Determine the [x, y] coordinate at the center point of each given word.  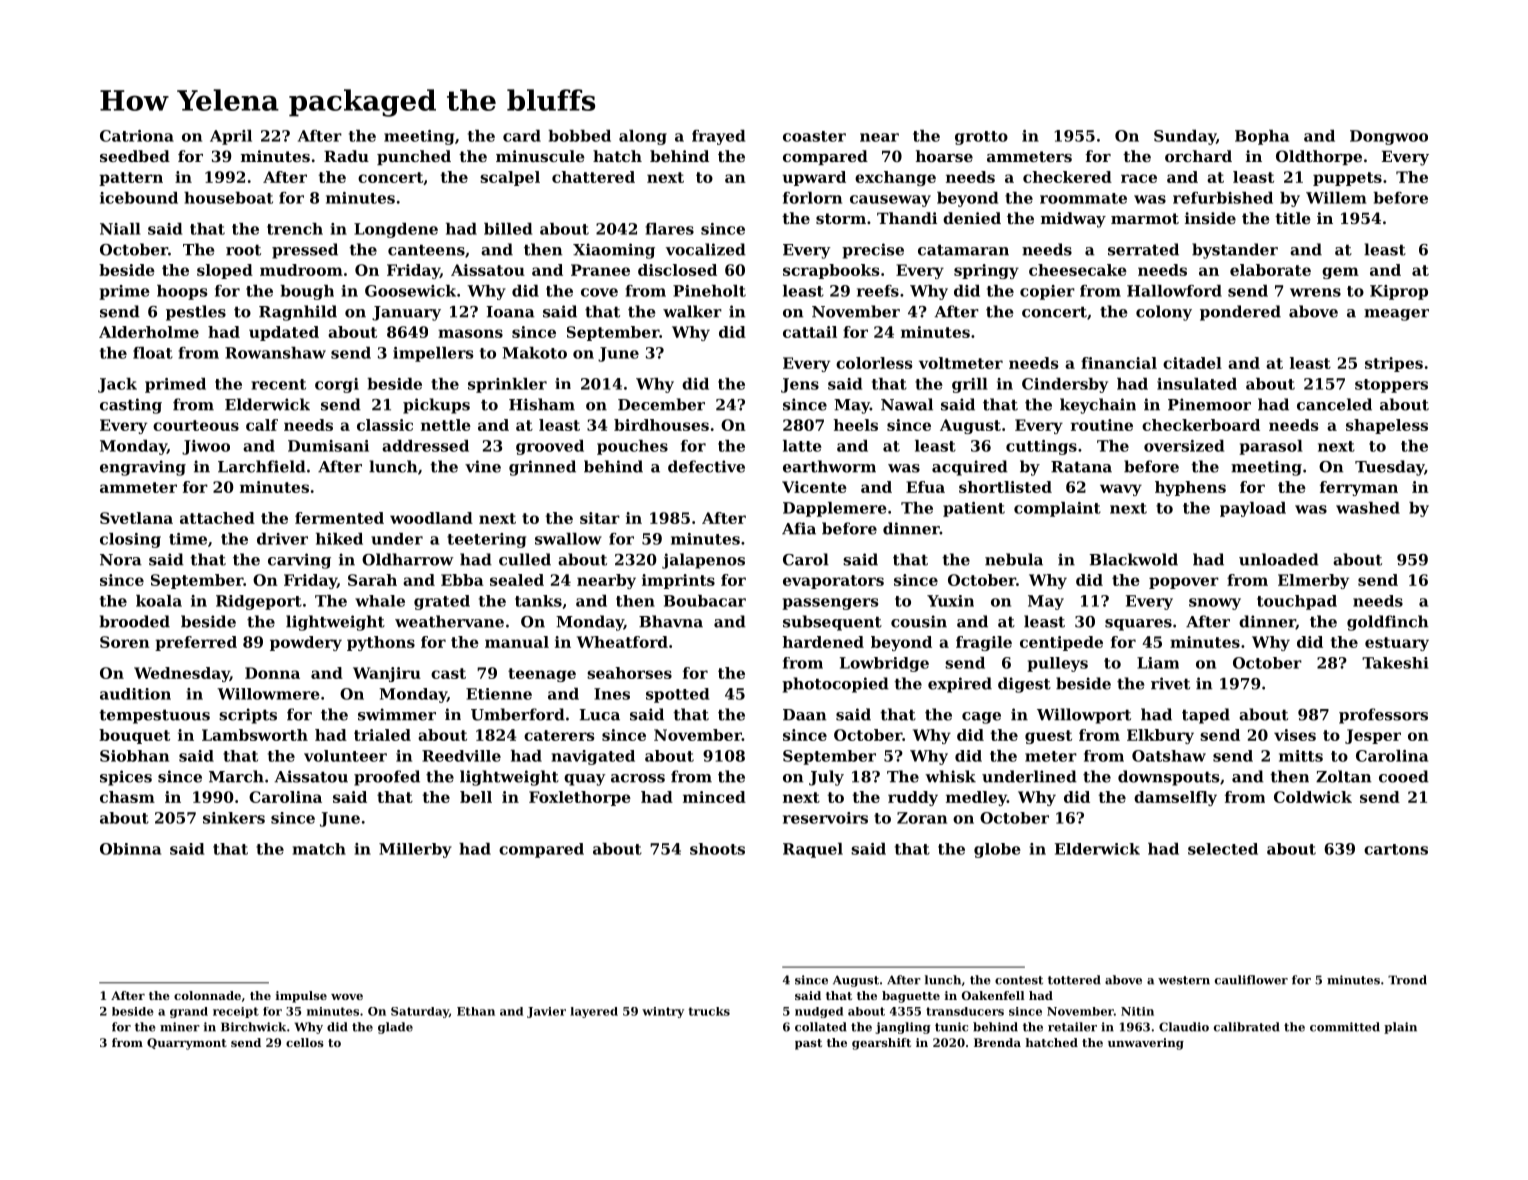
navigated [593, 757]
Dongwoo [1389, 137]
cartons [1396, 849]
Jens [800, 385]
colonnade [207, 995]
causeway [890, 201]
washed [1368, 508]
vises [1295, 735]
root [243, 250]
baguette [911, 997]
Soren [125, 642]
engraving [143, 468]
